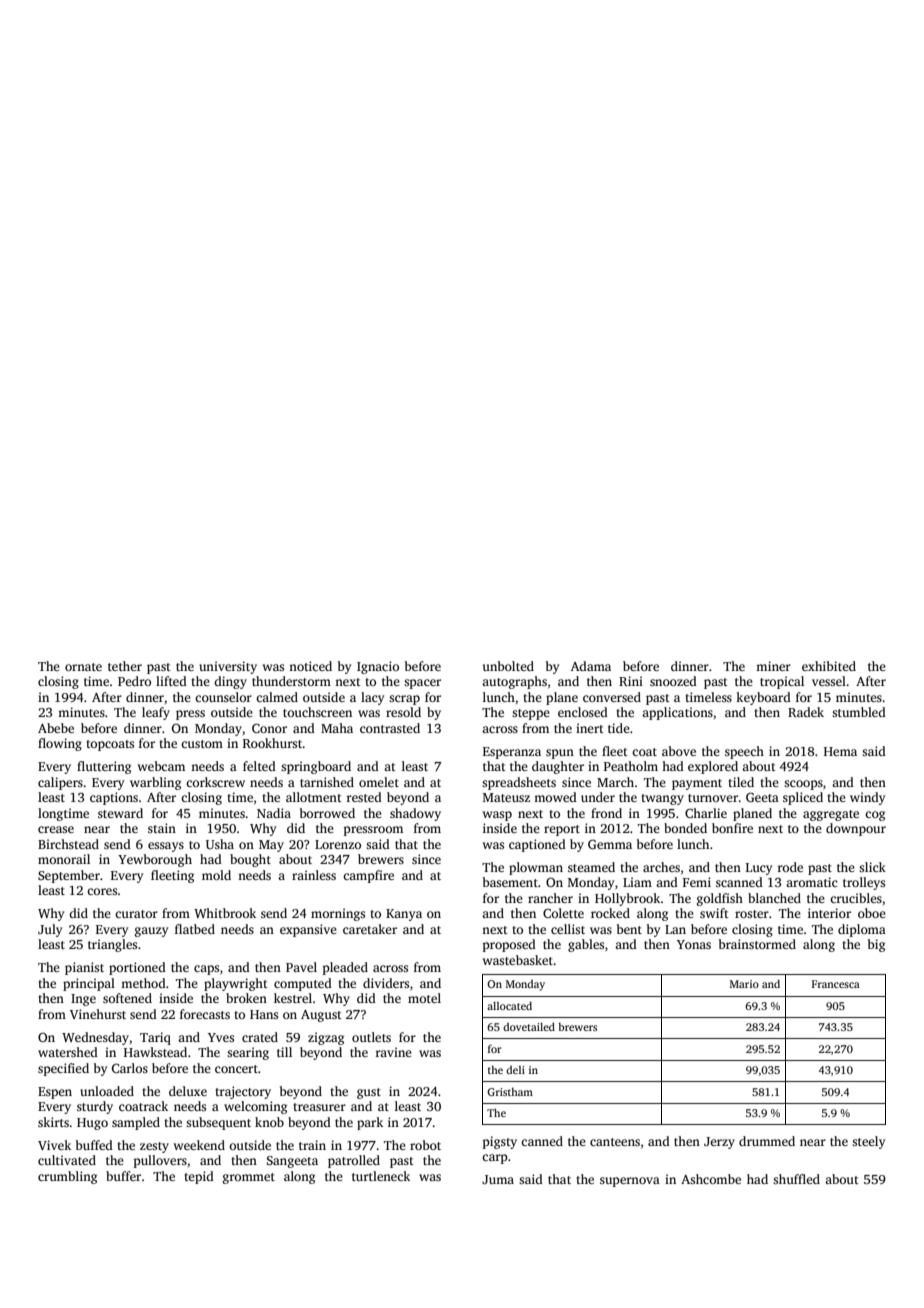  Describe the element at coordinates (55, 1093) in the screenshot. I see `Espen` at that location.
